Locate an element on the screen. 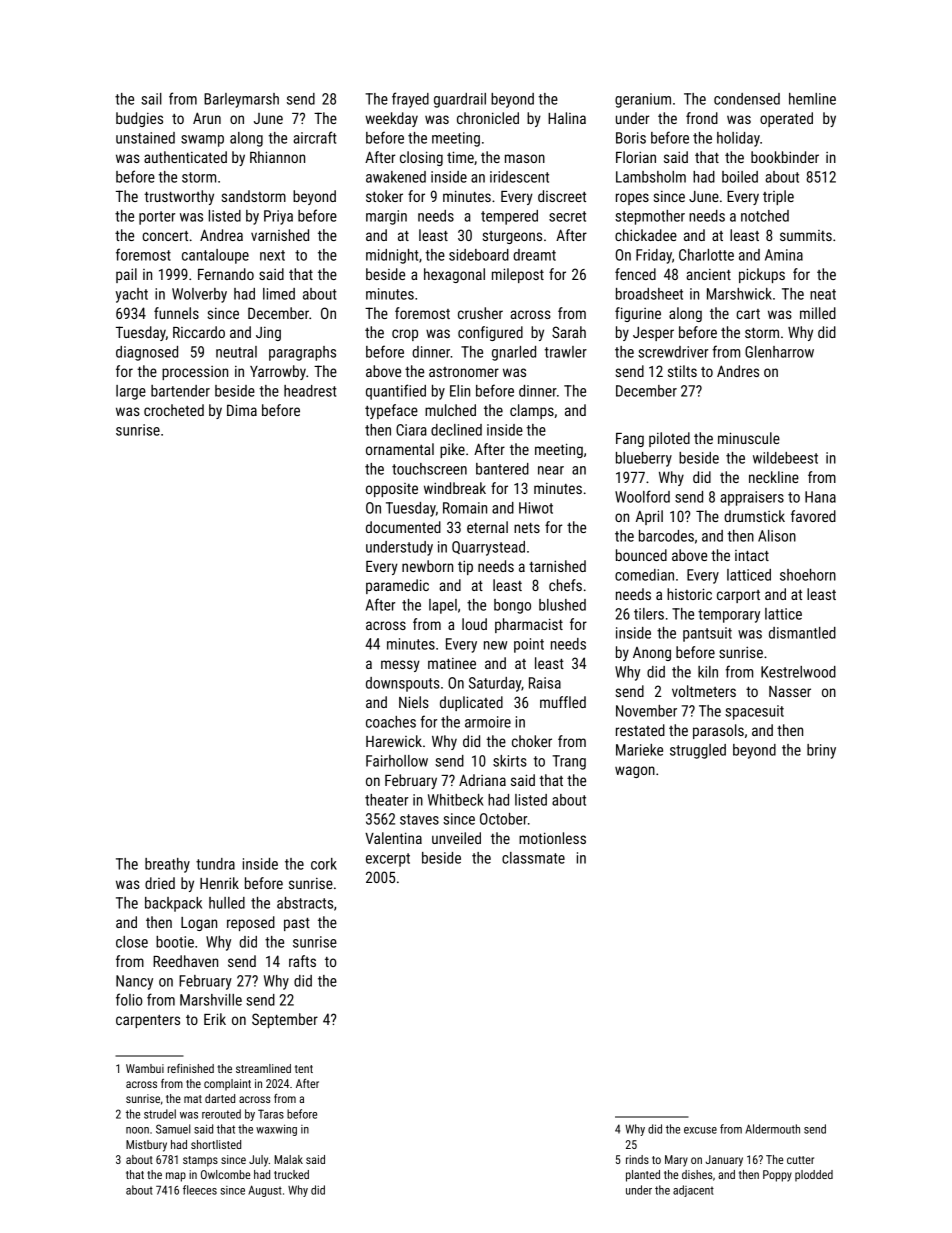  Jesper is located at coordinates (653, 334).
